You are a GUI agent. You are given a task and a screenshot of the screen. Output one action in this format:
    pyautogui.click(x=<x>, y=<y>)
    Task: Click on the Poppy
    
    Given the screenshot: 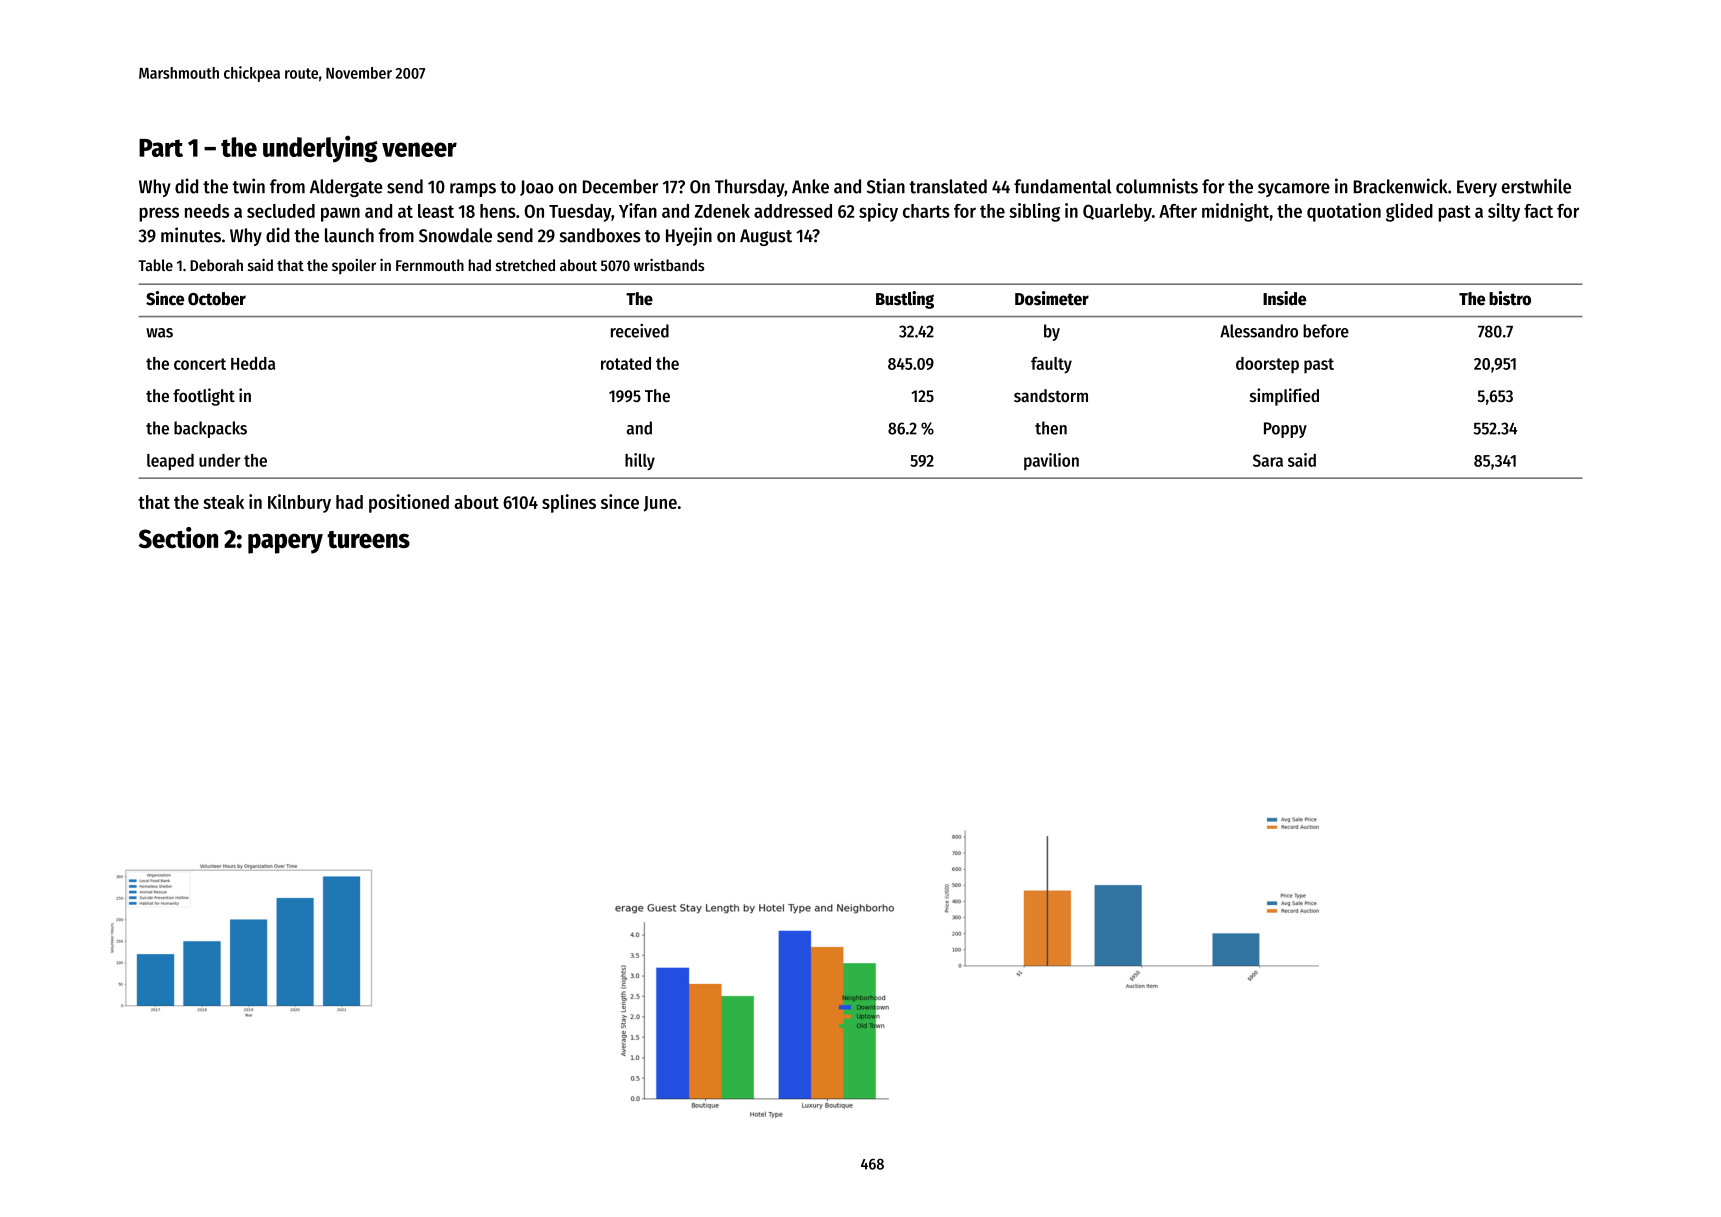 What is the action you would take?
    pyautogui.click(x=1285, y=430)
